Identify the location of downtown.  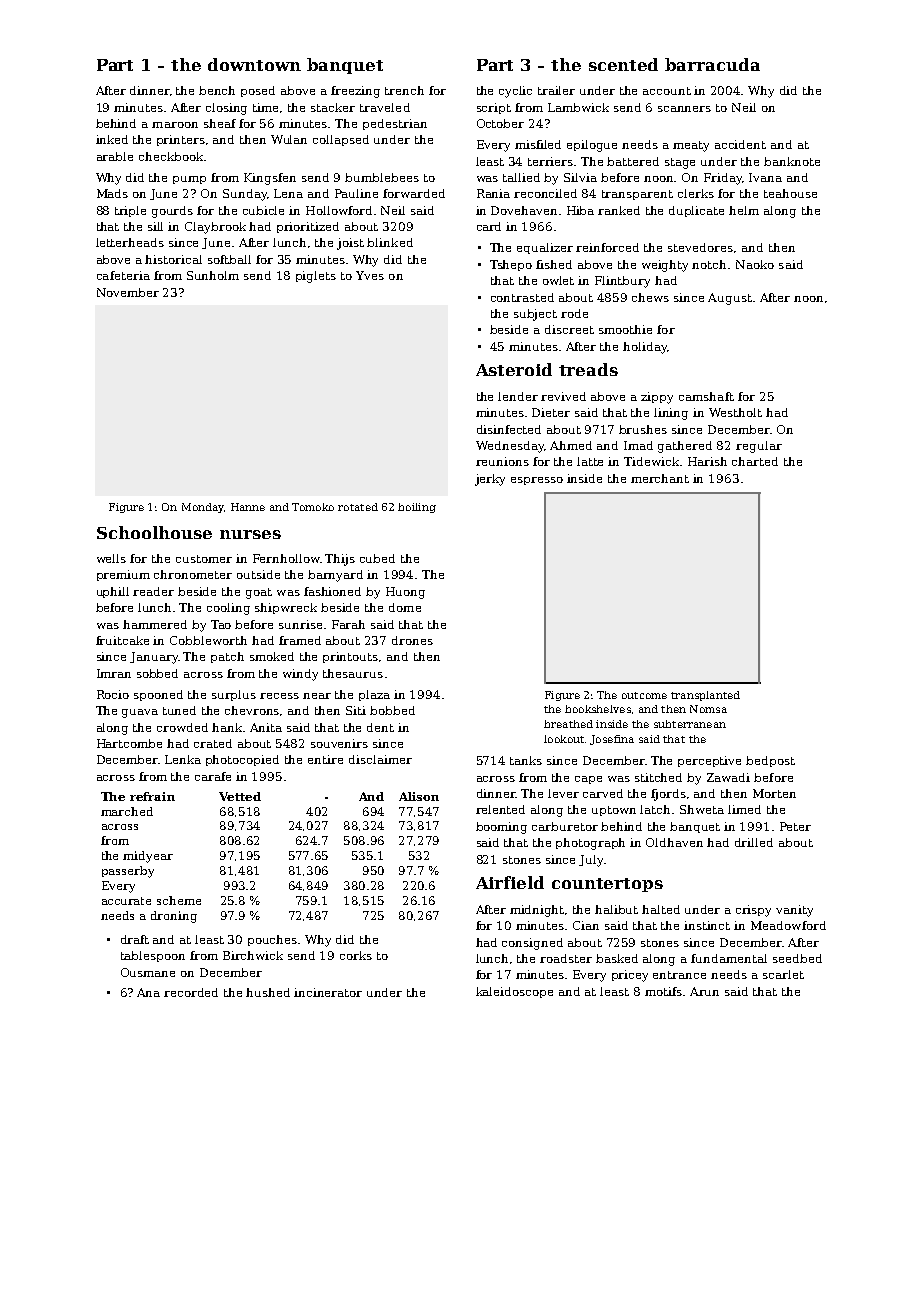
(254, 64).
